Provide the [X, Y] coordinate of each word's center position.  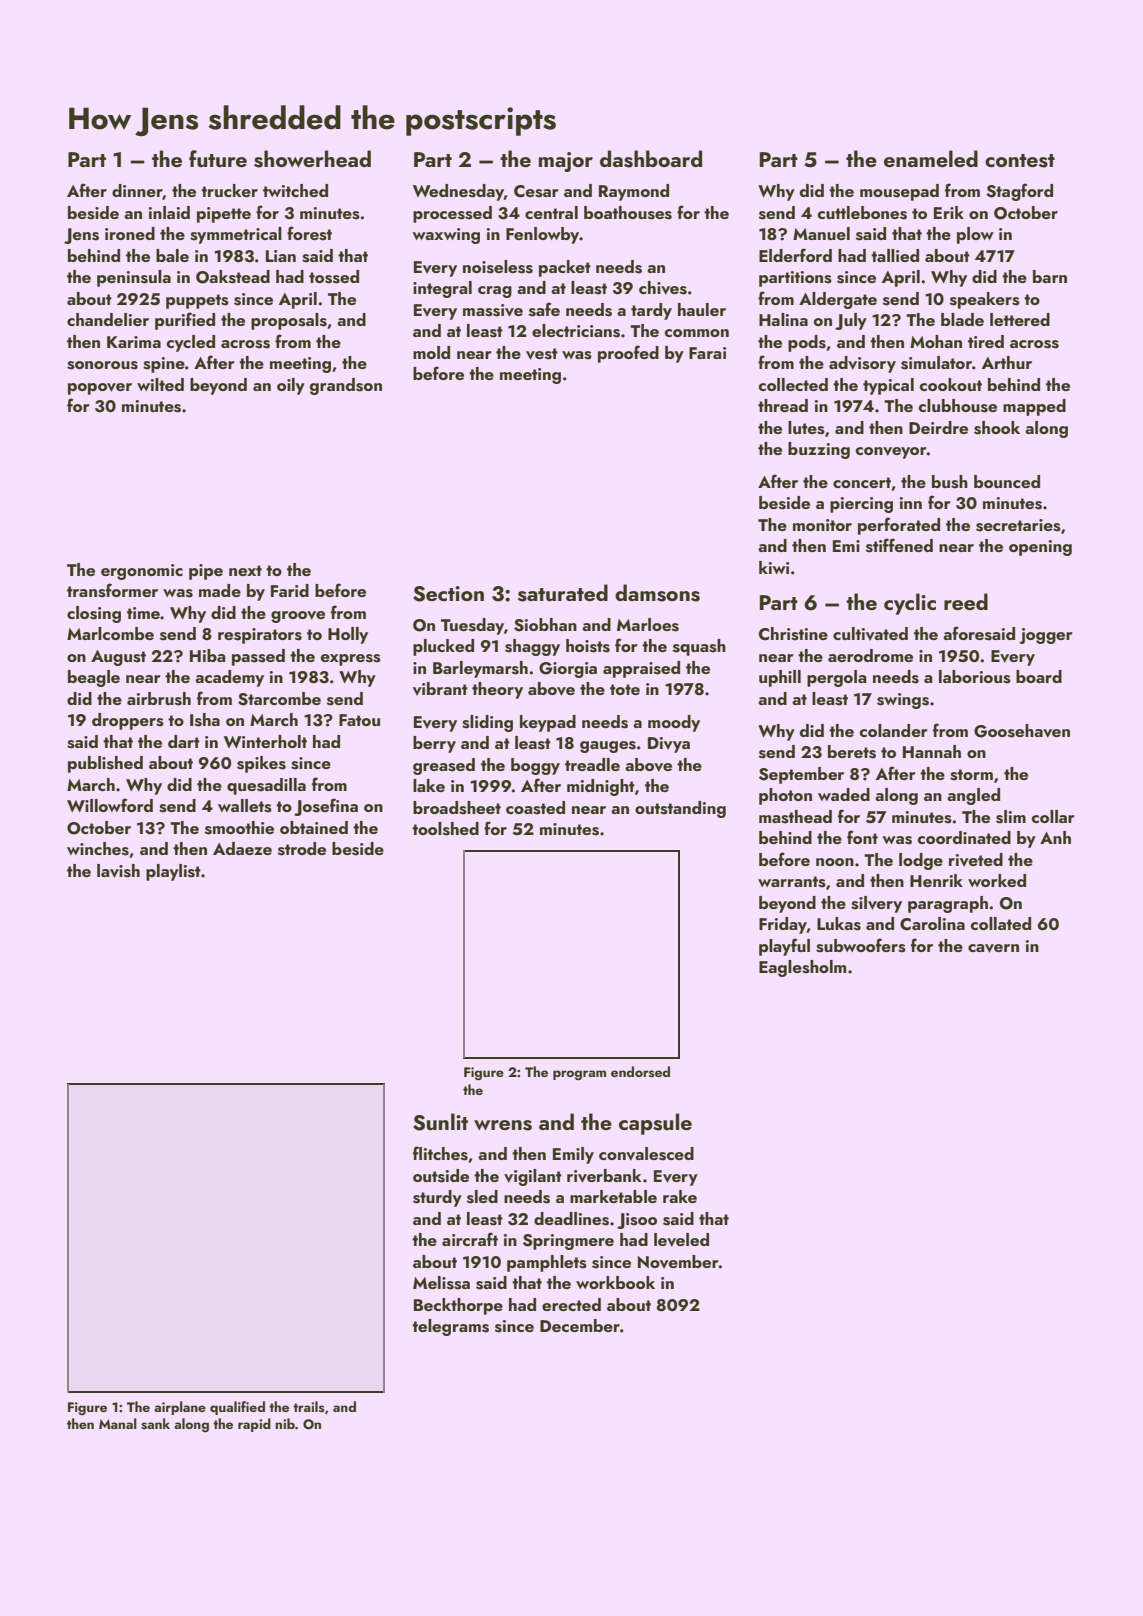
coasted [535, 808]
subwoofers [861, 945]
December [580, 1325]
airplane [180, 1408]
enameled [931, 158]
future [218, 158]
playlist [173, 872]
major [566, 162]
